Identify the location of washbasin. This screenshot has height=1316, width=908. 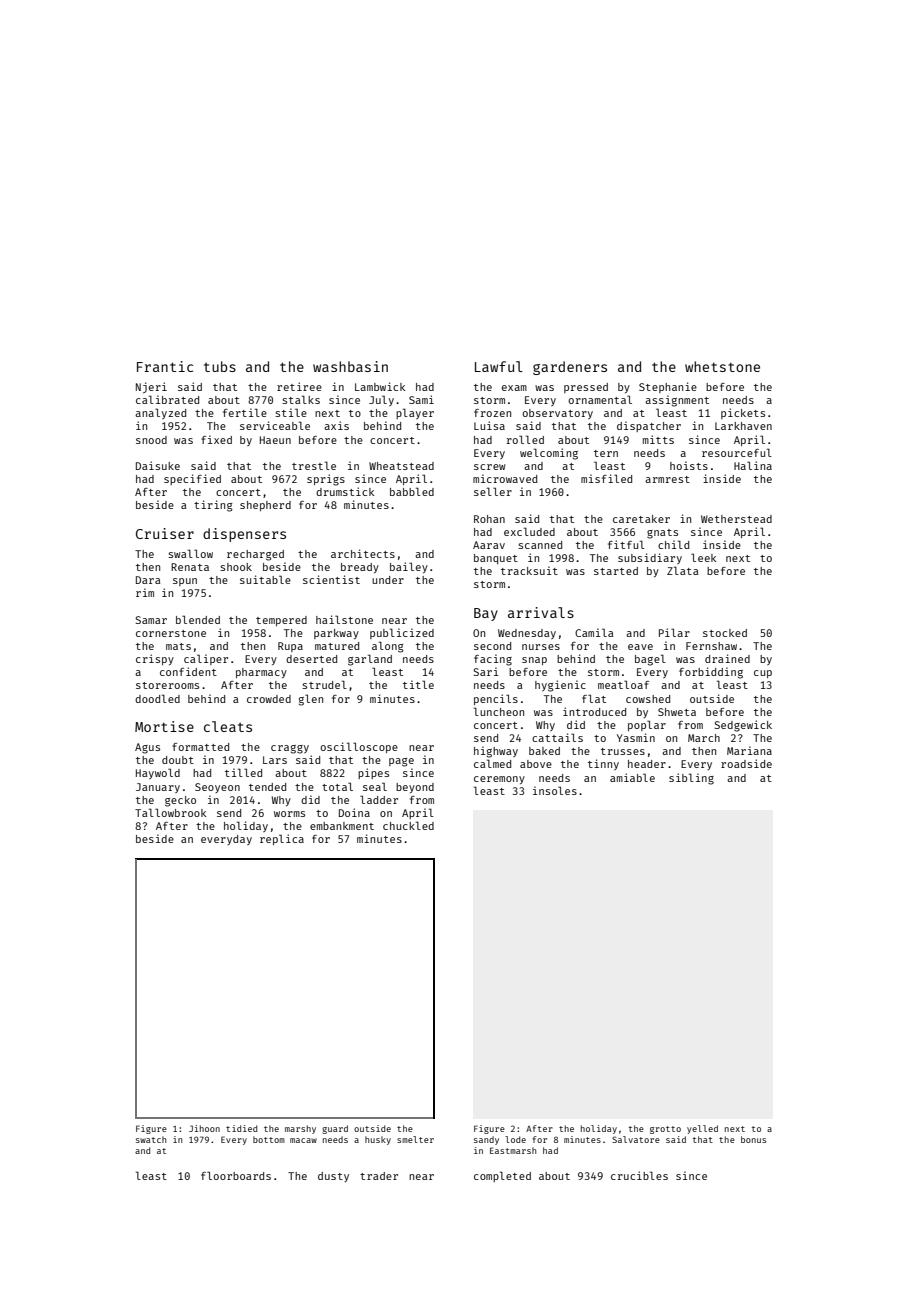
(350, 366).
